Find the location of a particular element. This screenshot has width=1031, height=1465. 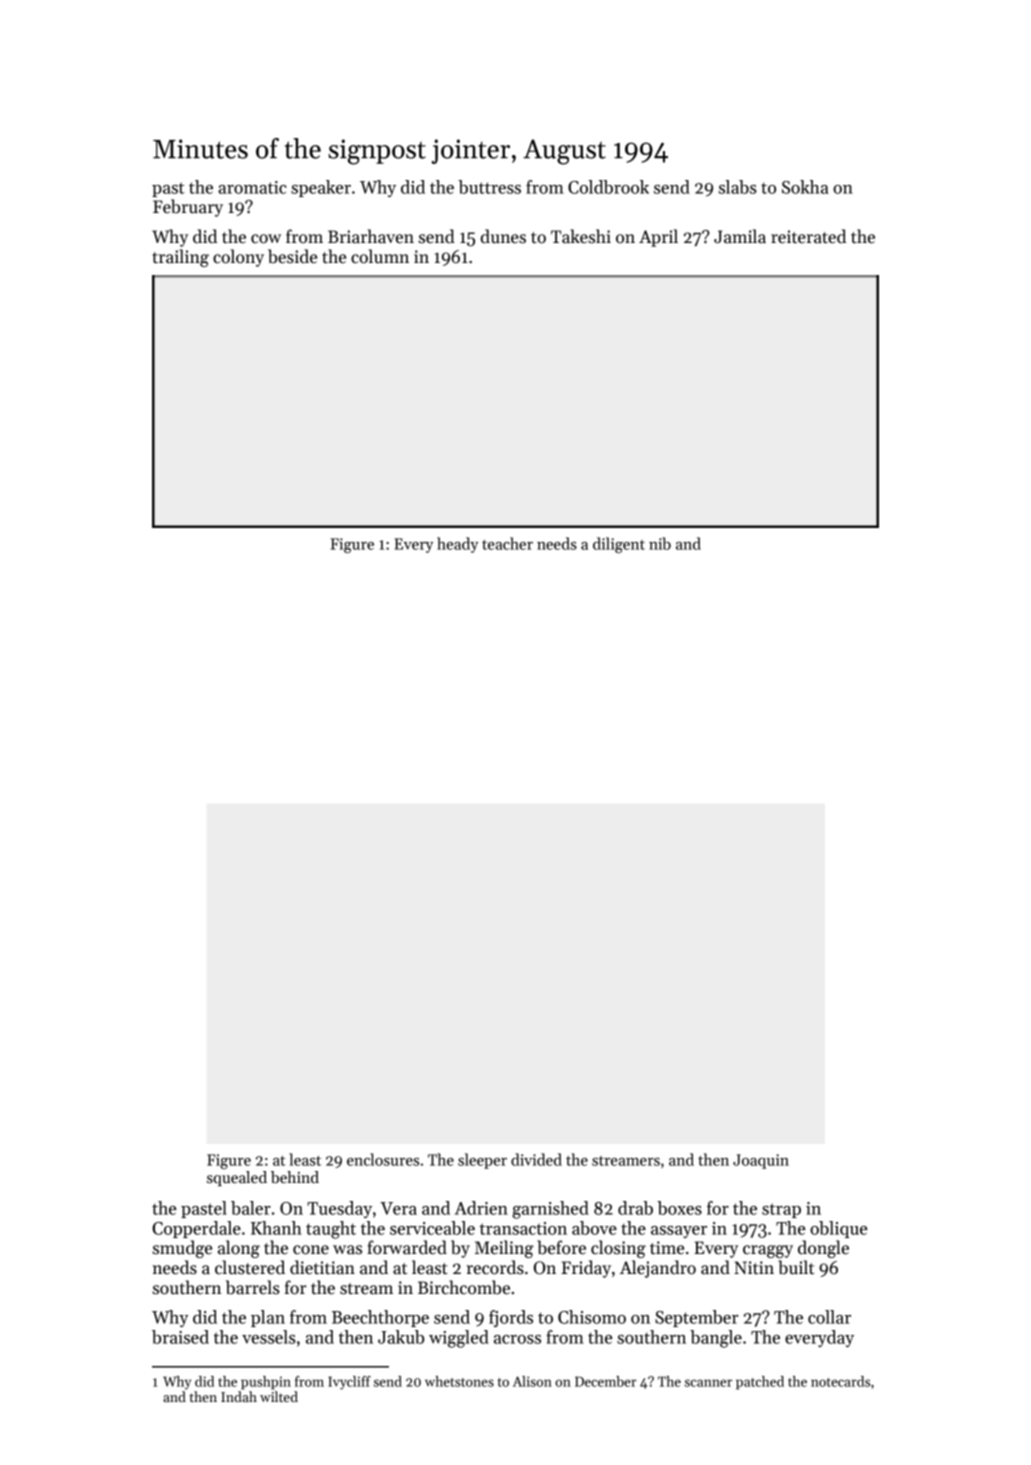

teacher is located at coordinates (507, 543).
